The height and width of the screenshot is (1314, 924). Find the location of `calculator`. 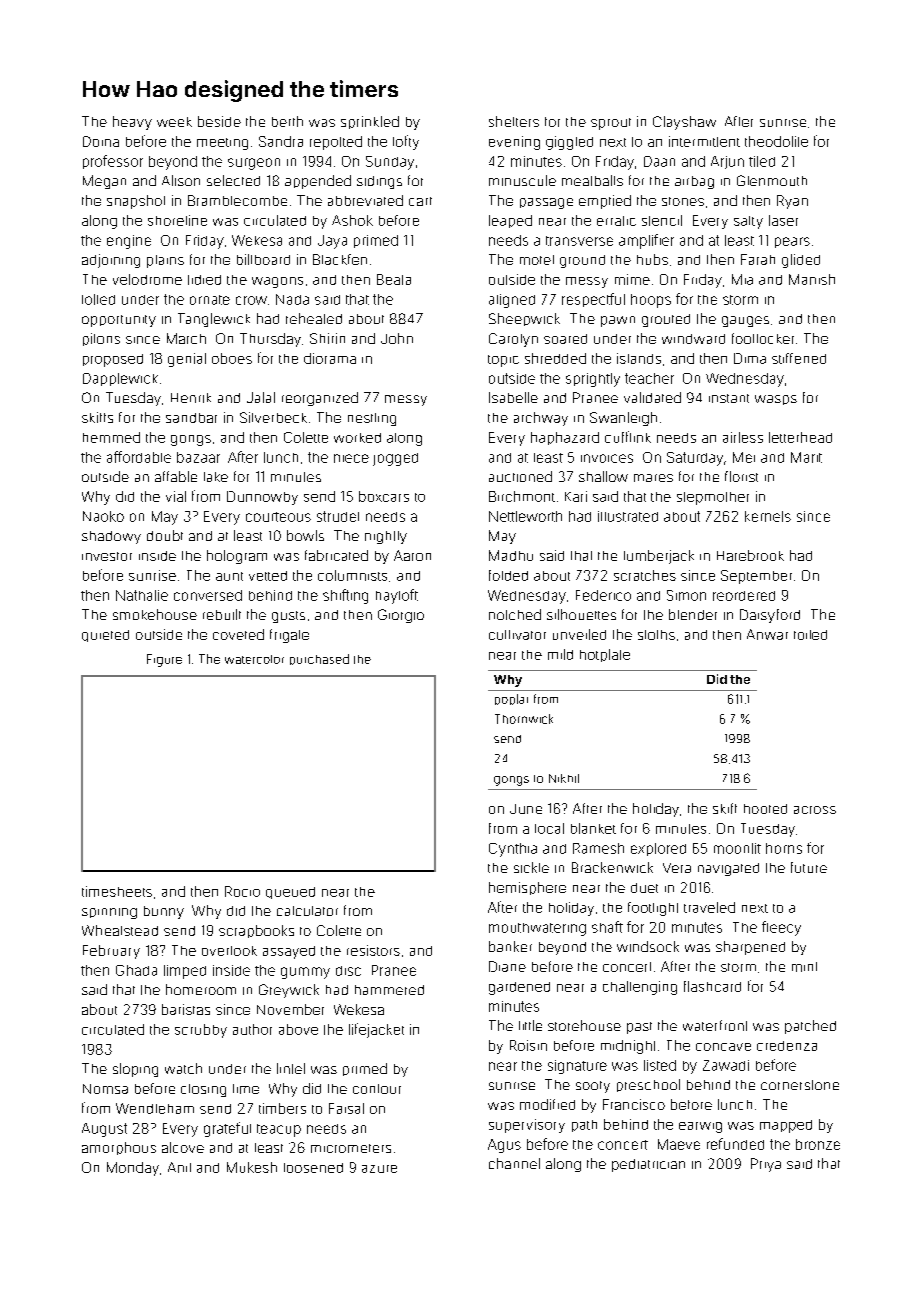

calculator is located at coordinates (307, 911).
